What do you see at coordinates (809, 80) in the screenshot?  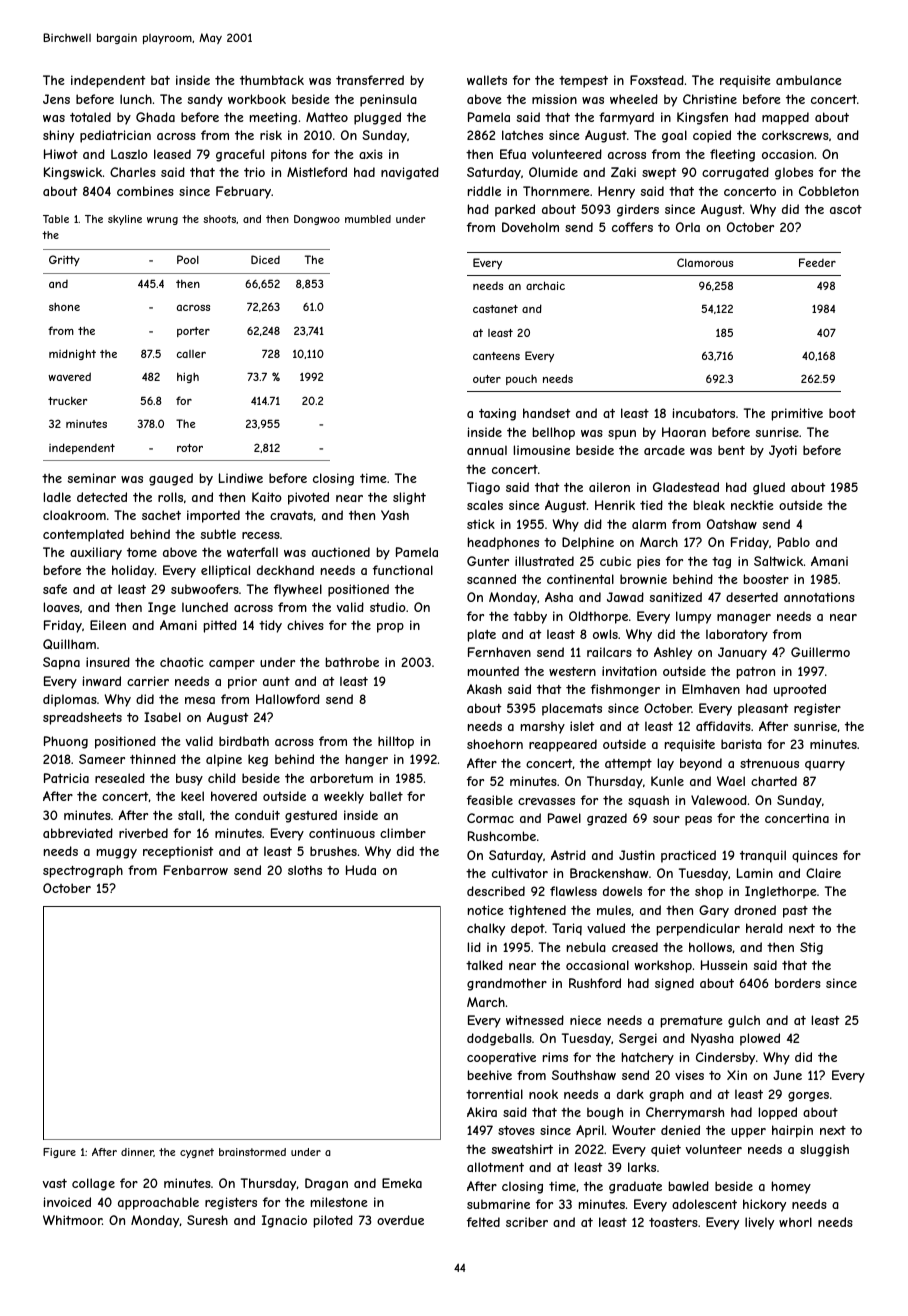 I see `ambulance` at bounding box center [809, 80].
